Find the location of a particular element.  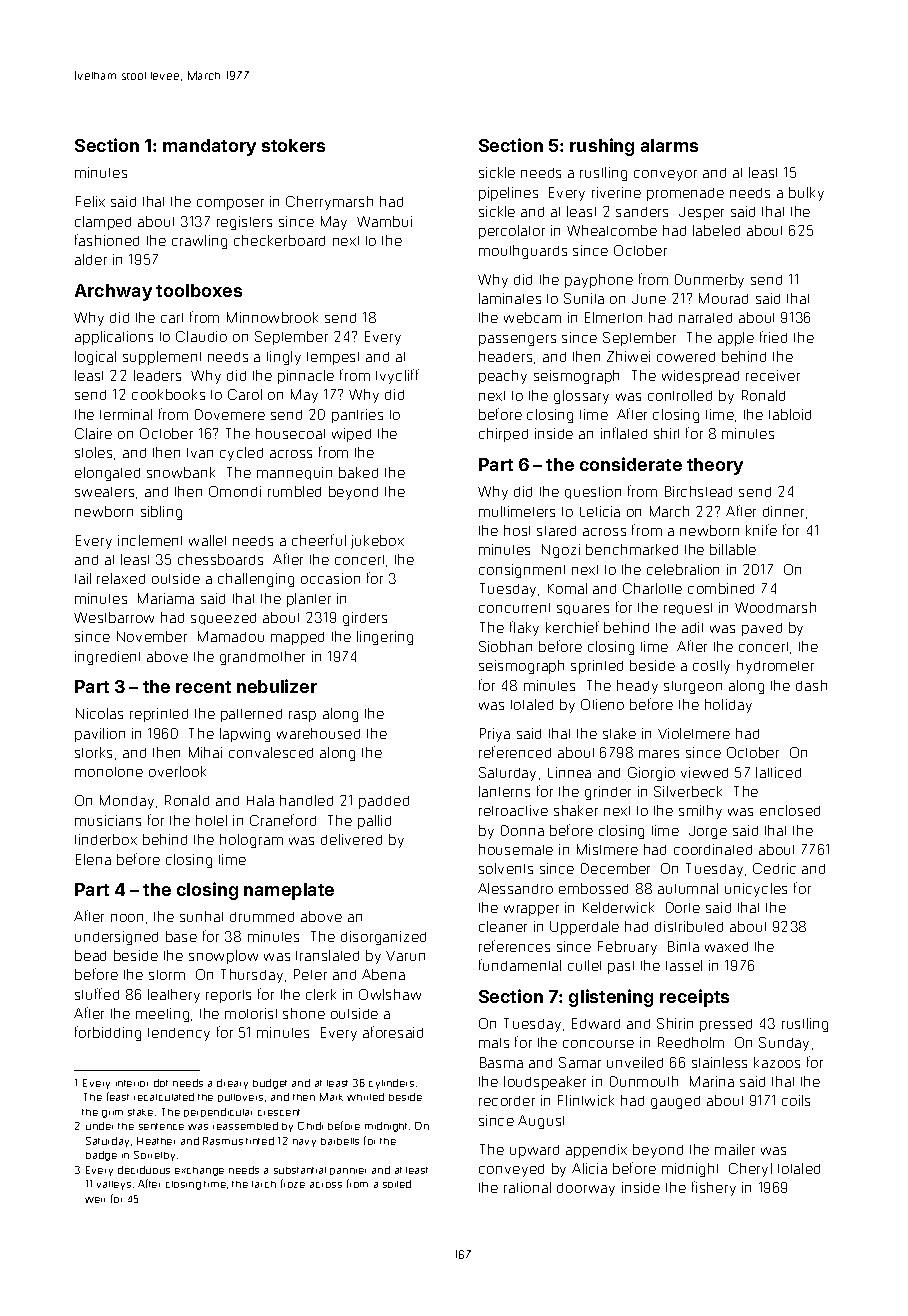

Monday is located at coordinates (127, 802).
